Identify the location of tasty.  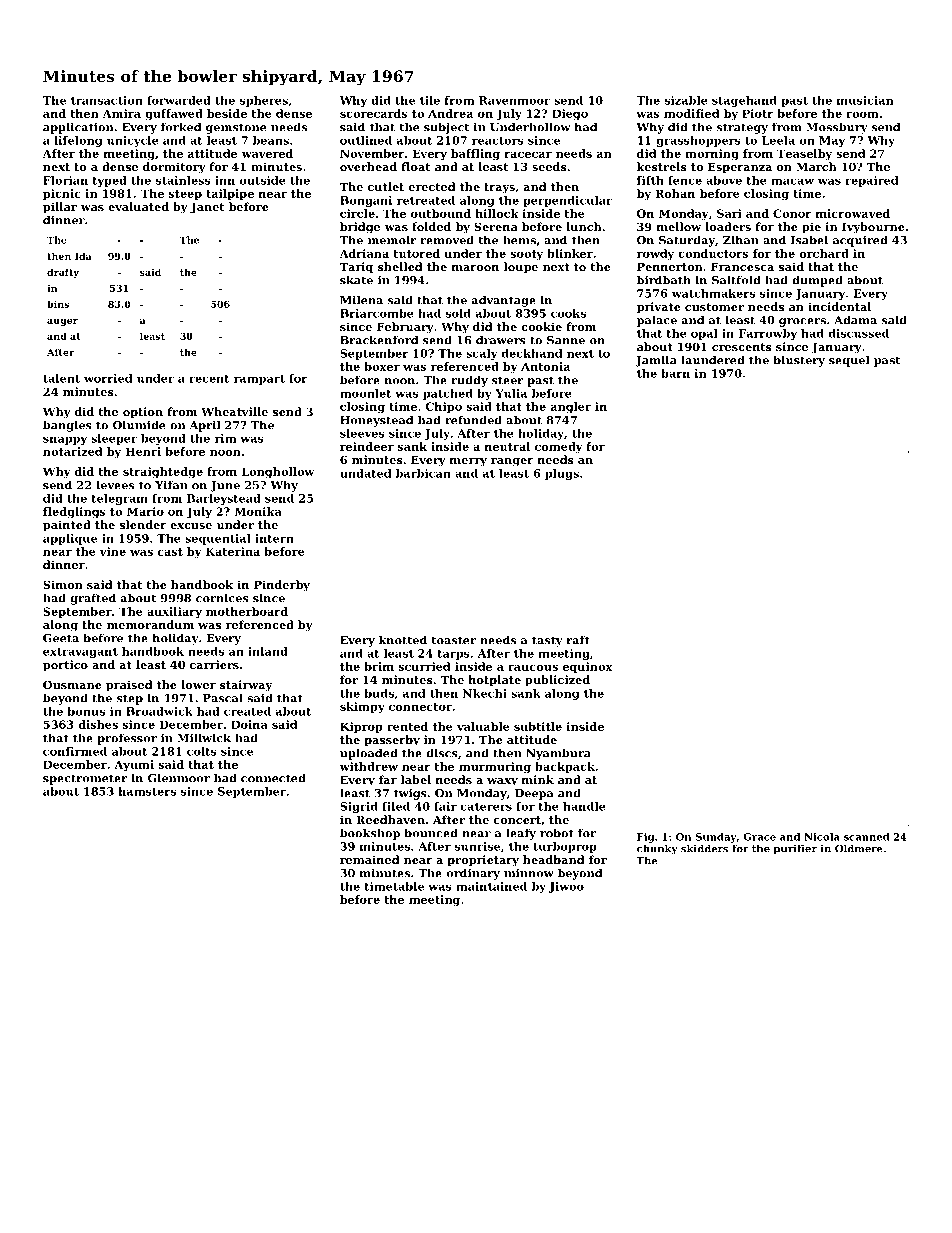
(547, 641).
